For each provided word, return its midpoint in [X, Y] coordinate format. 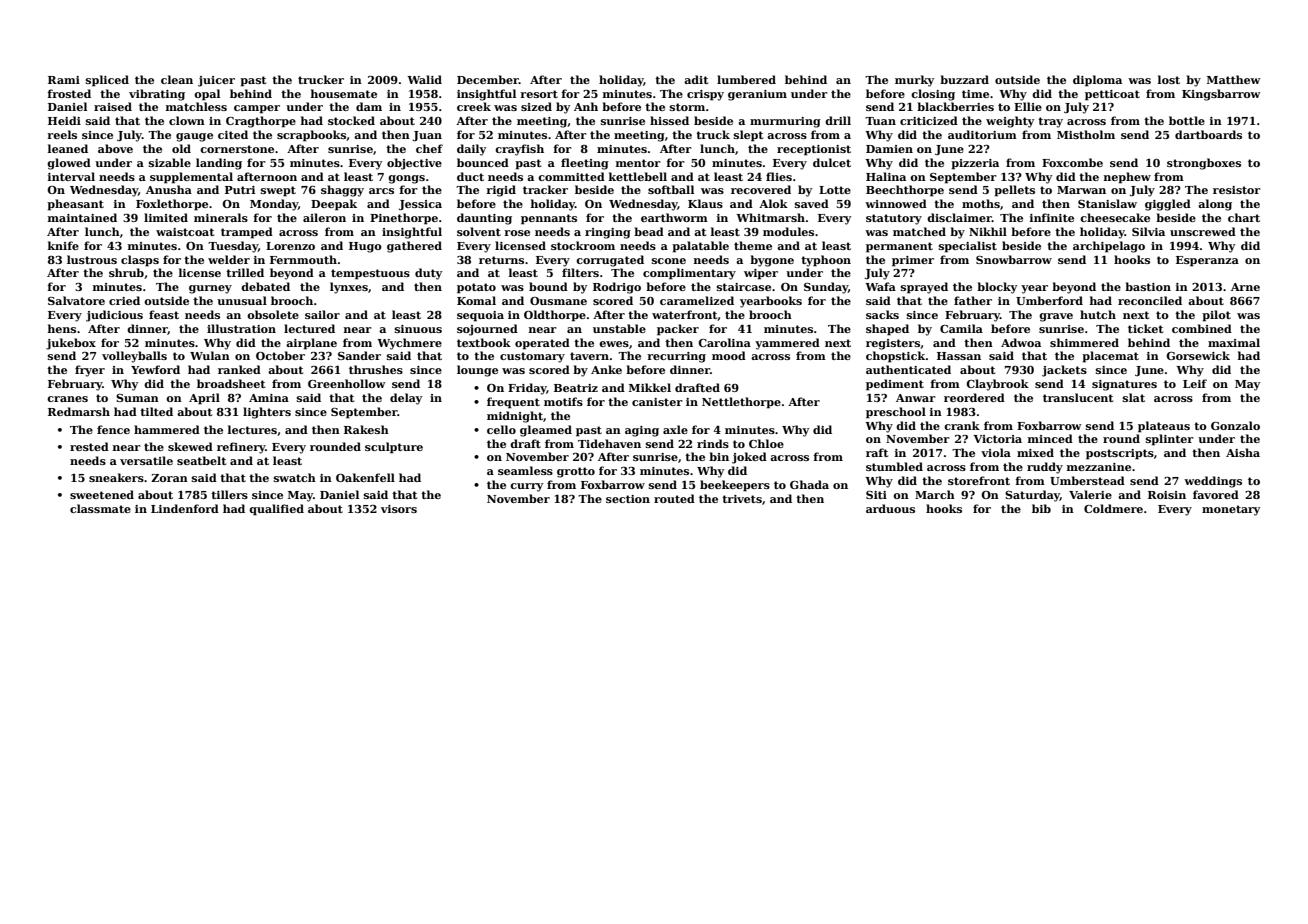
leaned [68, 148]
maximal [1234, 342]
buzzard [964, 79]
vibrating [157, 95]
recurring [676, 357]
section [628, 499]
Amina [269, 398]
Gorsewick [1198, 355]
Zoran [169, 478]
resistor [1237, 190]
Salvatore [76, 300]
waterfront [685, 315]
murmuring [785, 122]
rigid [501, 191]
